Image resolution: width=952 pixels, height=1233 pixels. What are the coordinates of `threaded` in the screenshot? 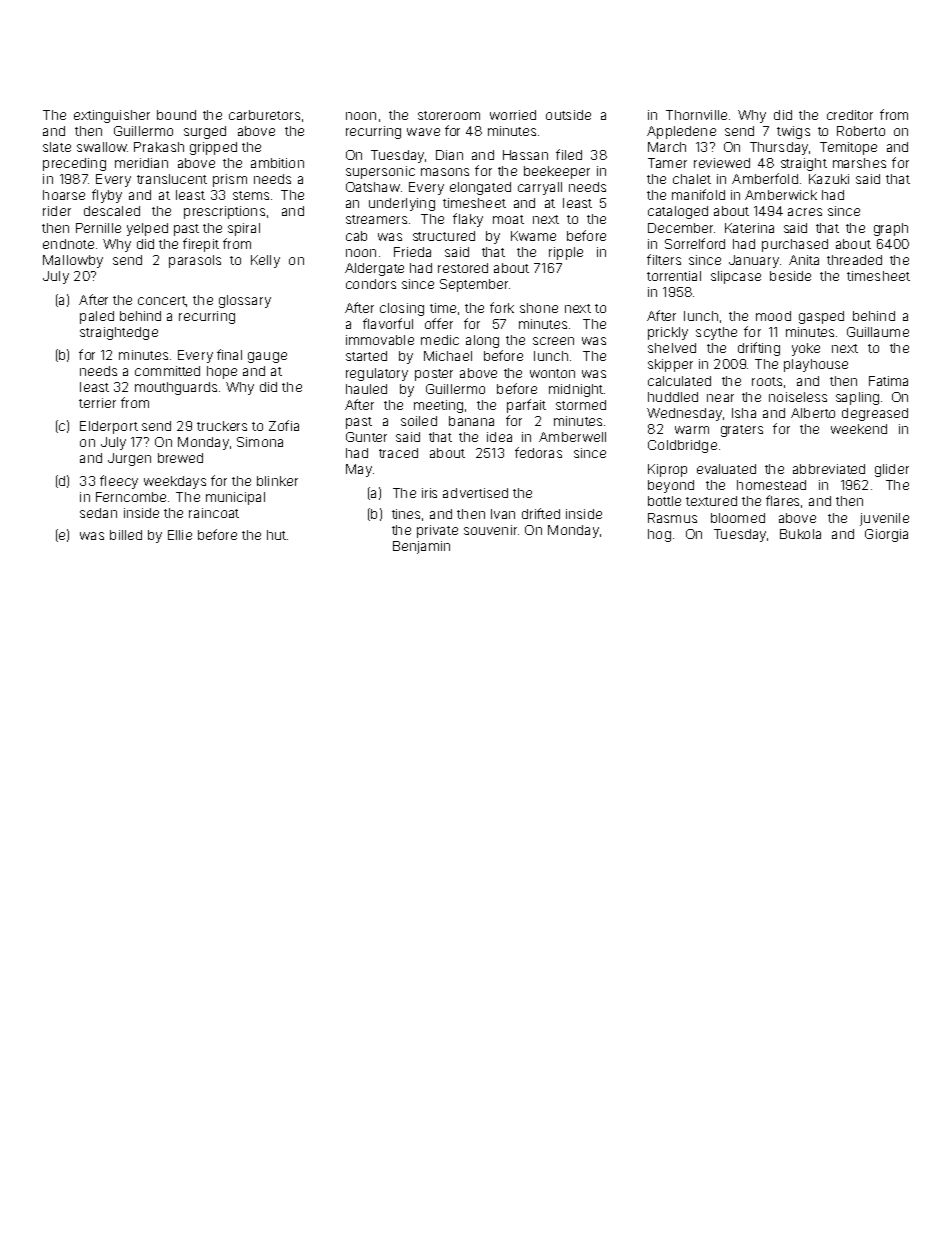 It's located at (854, 260).
